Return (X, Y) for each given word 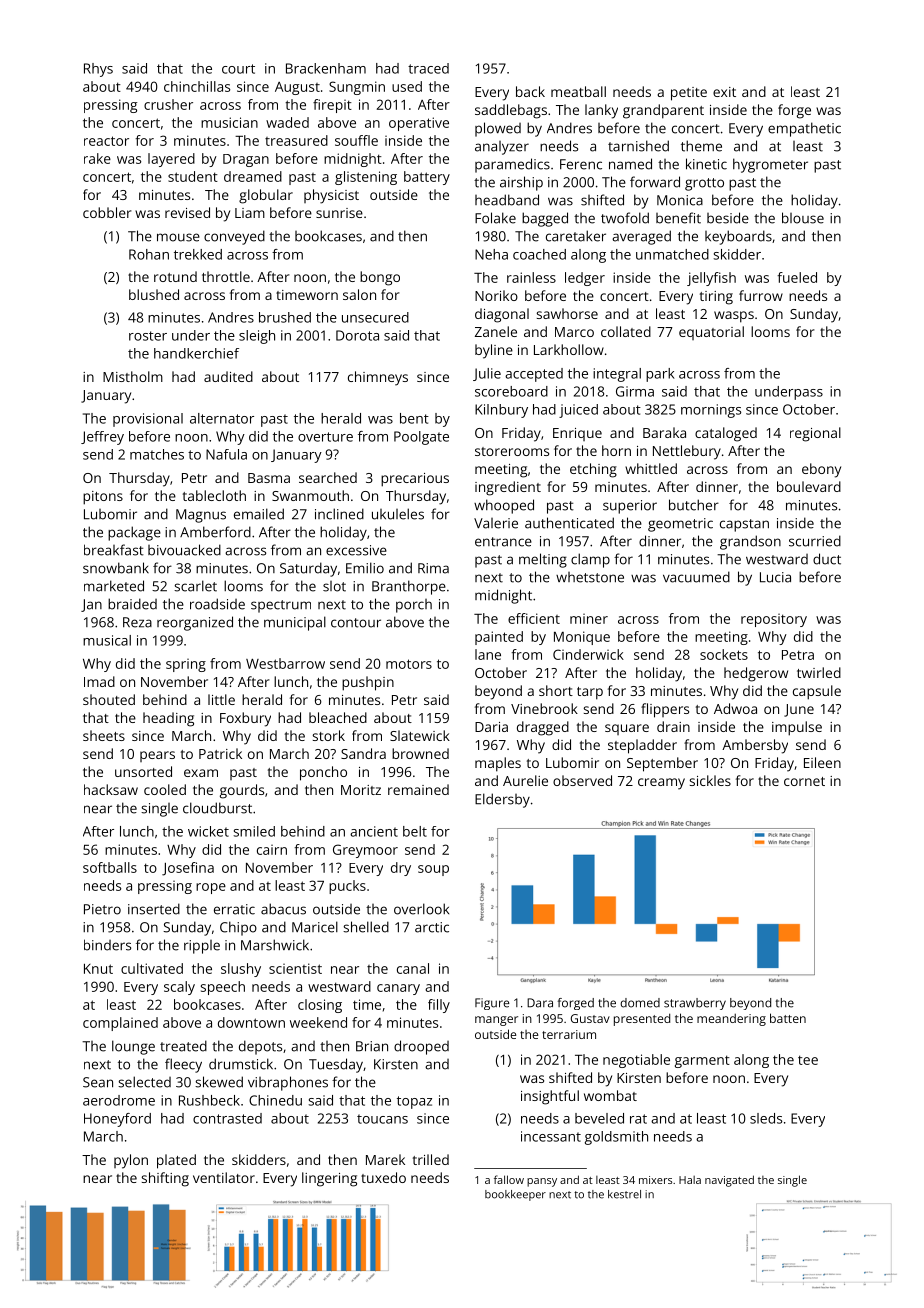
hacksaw (111, 789)
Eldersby (502, 800)
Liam (250, 213)
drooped (421, 1047)
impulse (797, 728)
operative (419, 124)
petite (689, 94)
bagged (545, 219)
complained (120, 1024)
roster (148, 336)
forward (655, 182)
